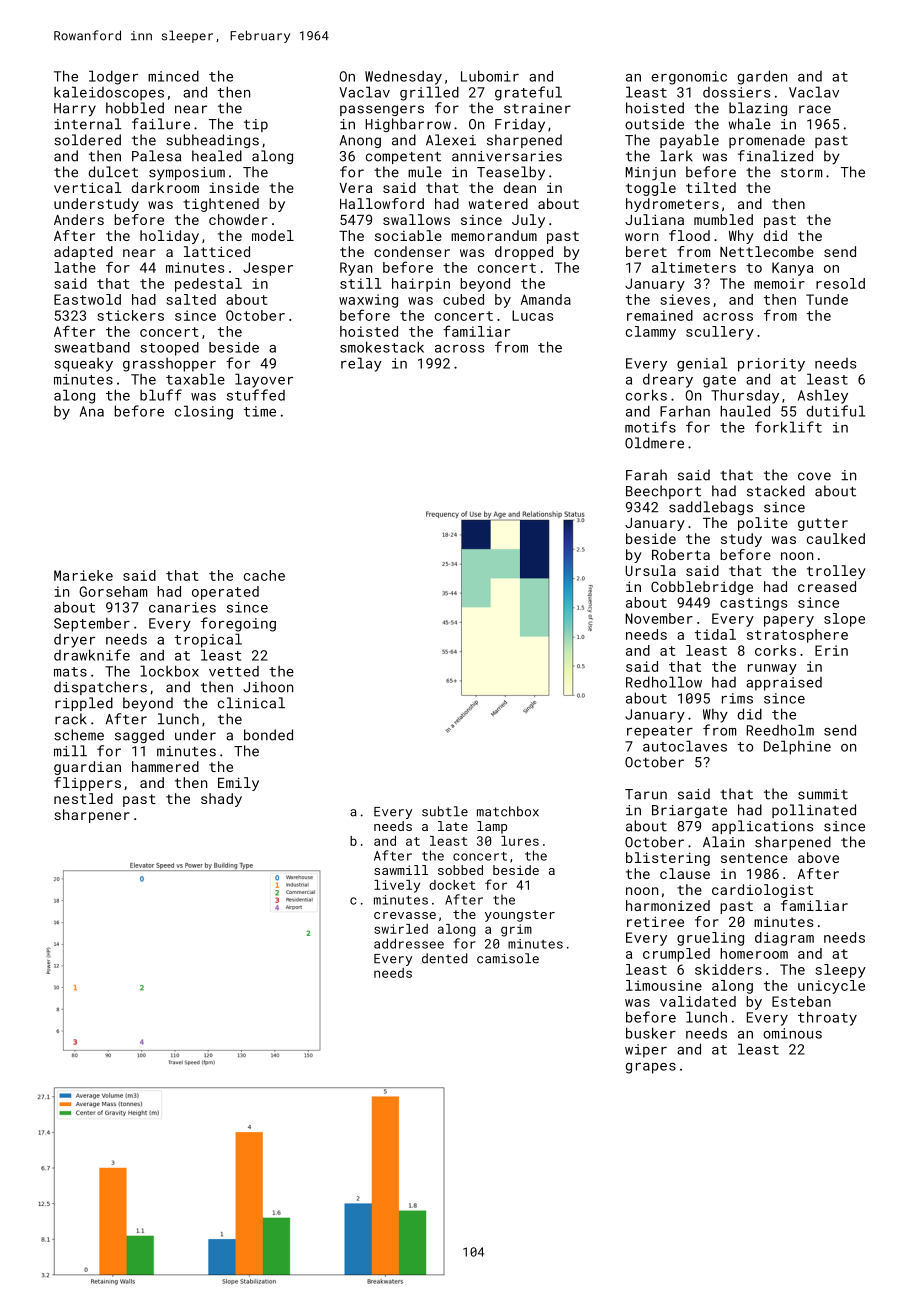  What do you see at coordinates (840, 283) in the page?
I see `resold` at bounding box center [840, 283].
